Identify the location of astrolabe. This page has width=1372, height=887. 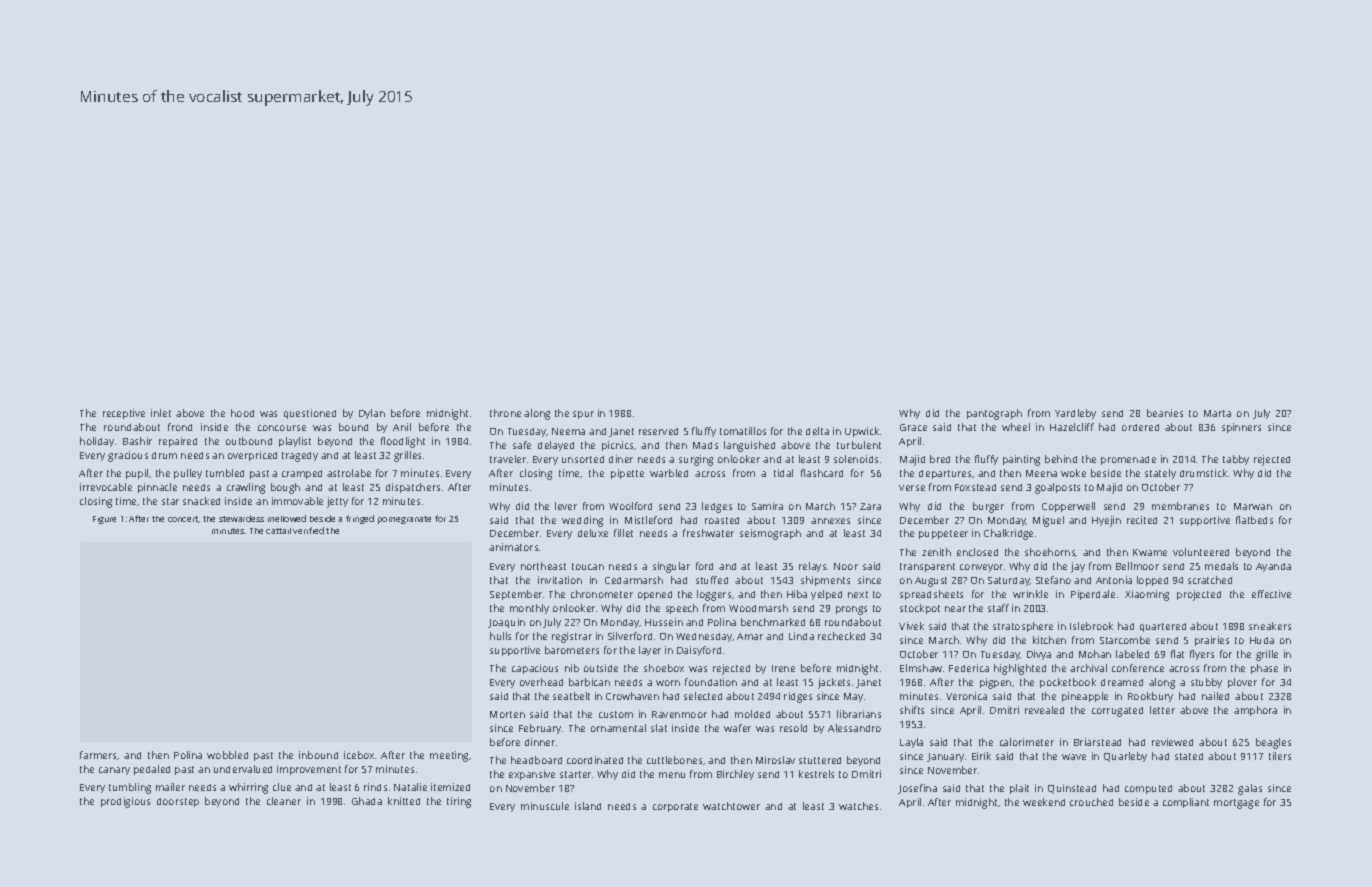
(349, 473).
